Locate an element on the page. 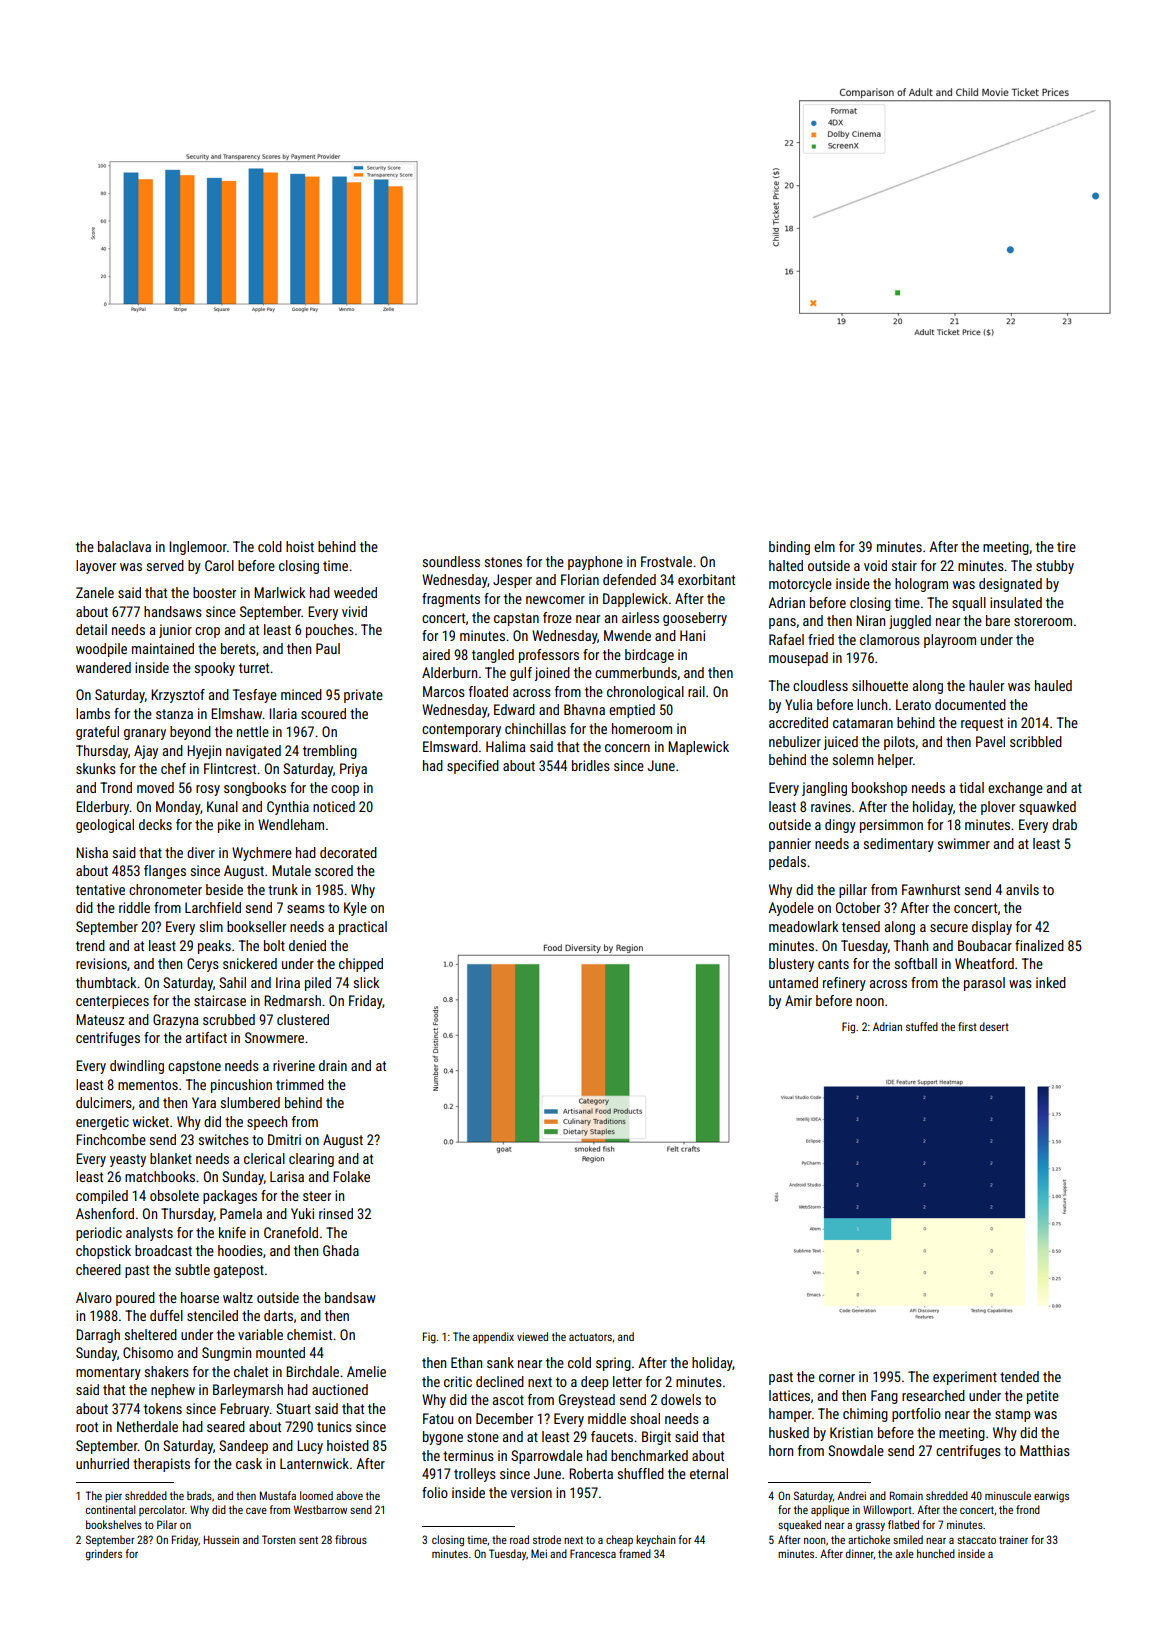 The width and height of the page is (1158, 1638). joined is located at coordinates (552, 674).
